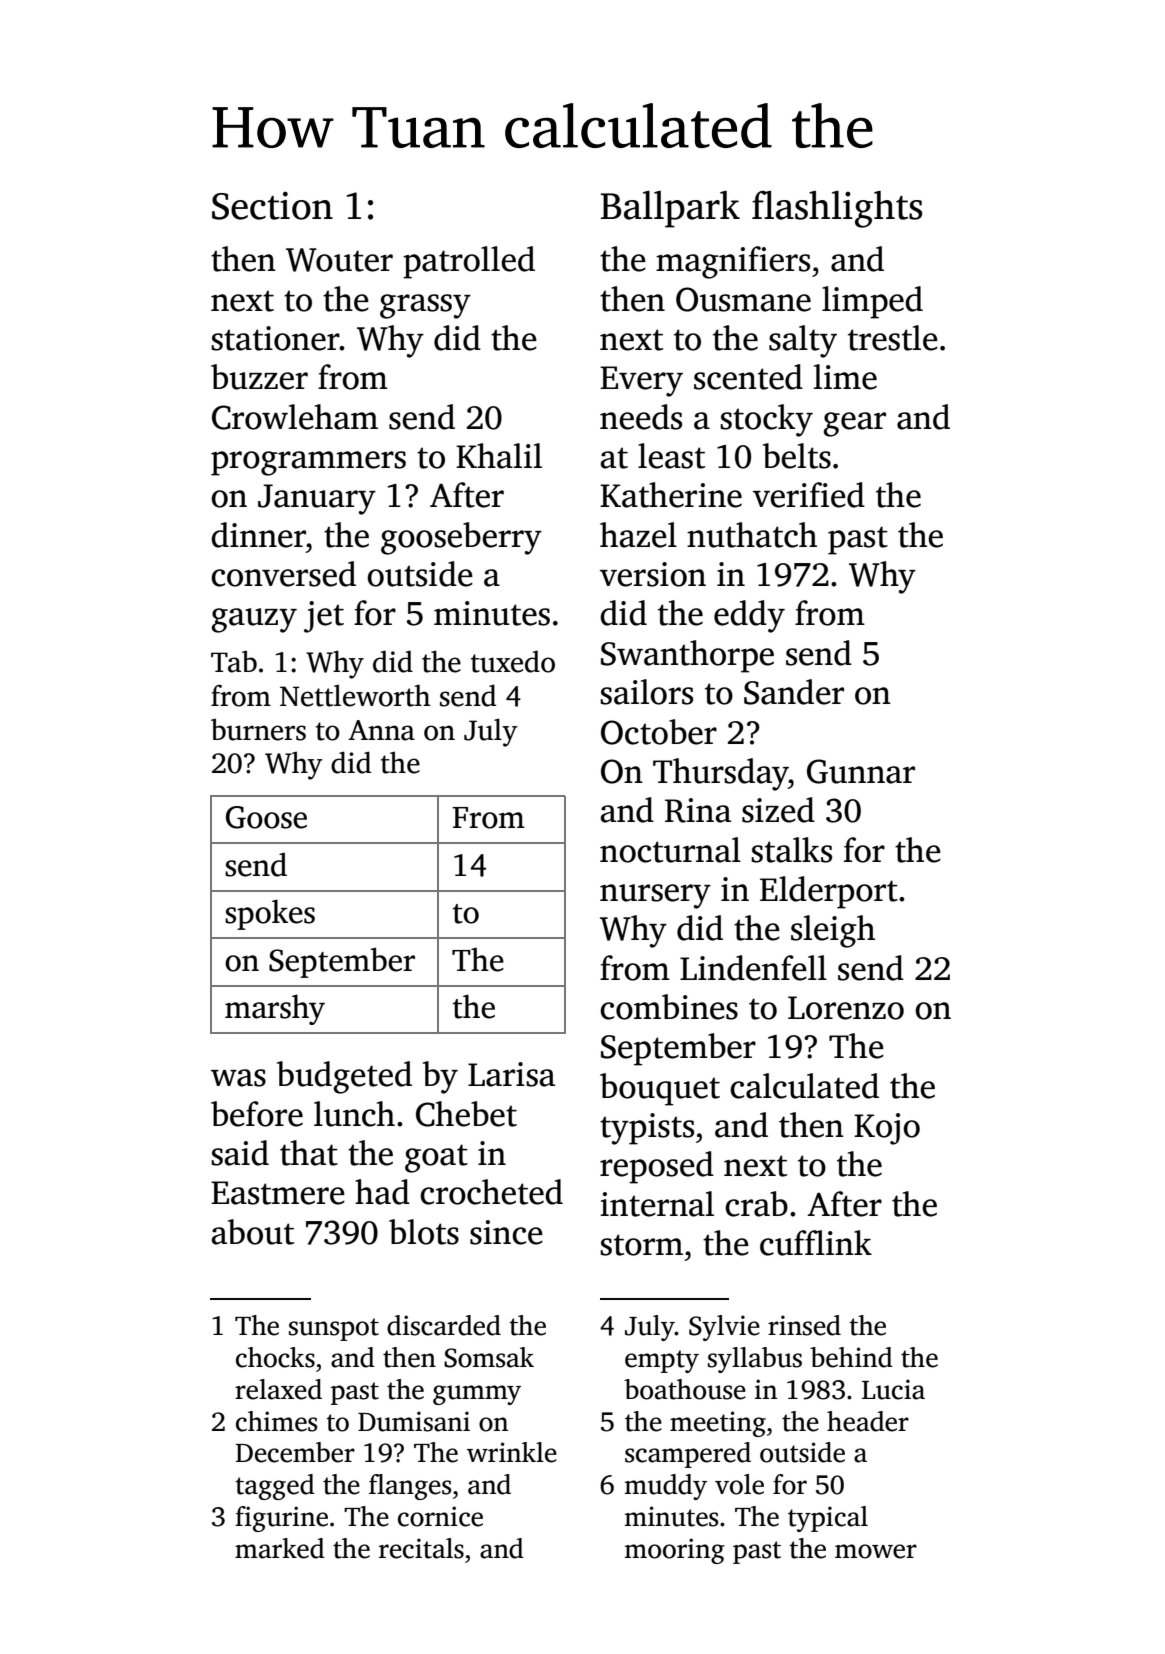 The height and width of the screenshot is (1654, 1165). What do you see at coordinates (671, 456) in the screenshot?
I see `least` at bounding box center [671, 456].
